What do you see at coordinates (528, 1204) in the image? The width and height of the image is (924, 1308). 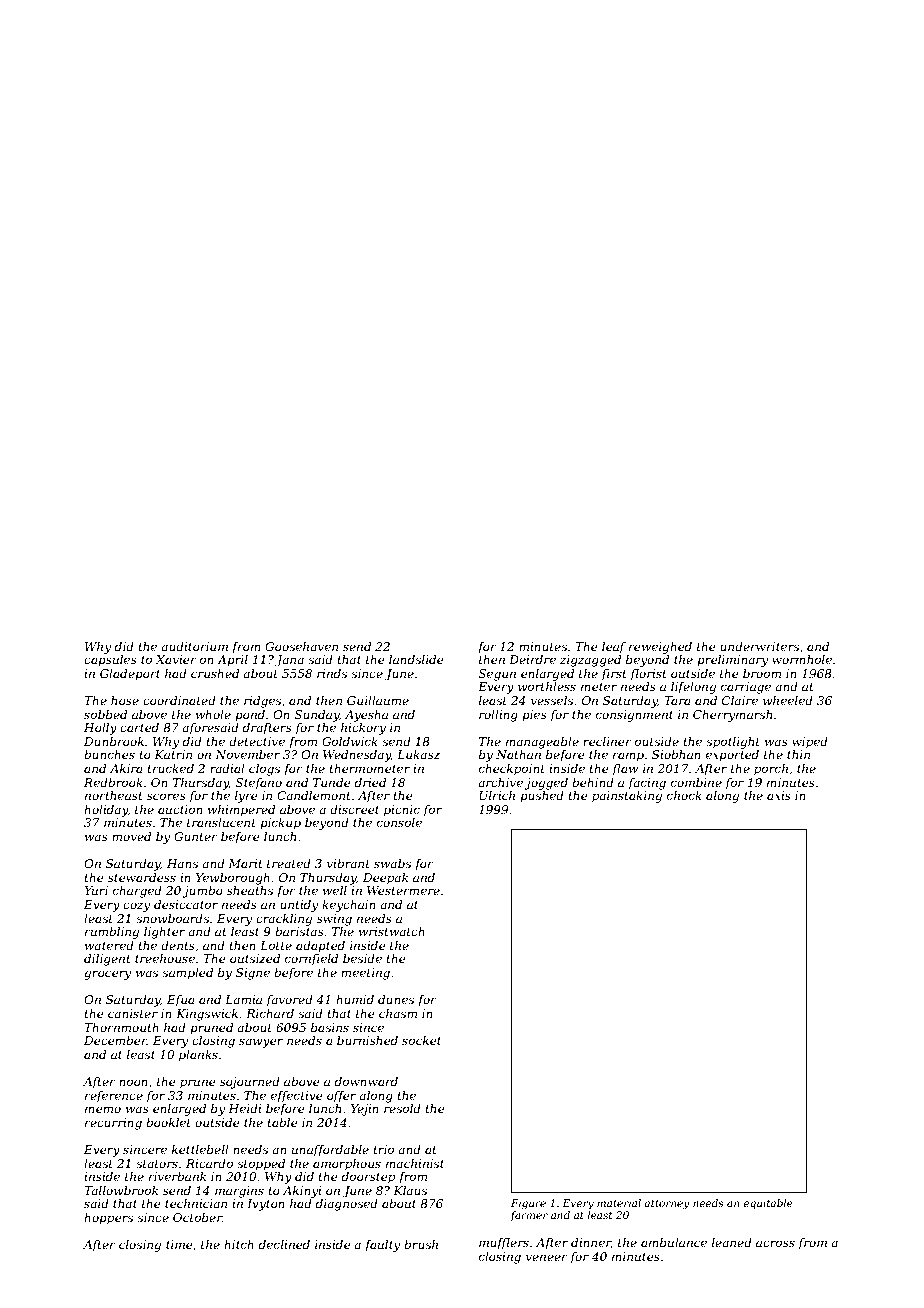 I see `Figure` at bounding box center [528, 1204].
